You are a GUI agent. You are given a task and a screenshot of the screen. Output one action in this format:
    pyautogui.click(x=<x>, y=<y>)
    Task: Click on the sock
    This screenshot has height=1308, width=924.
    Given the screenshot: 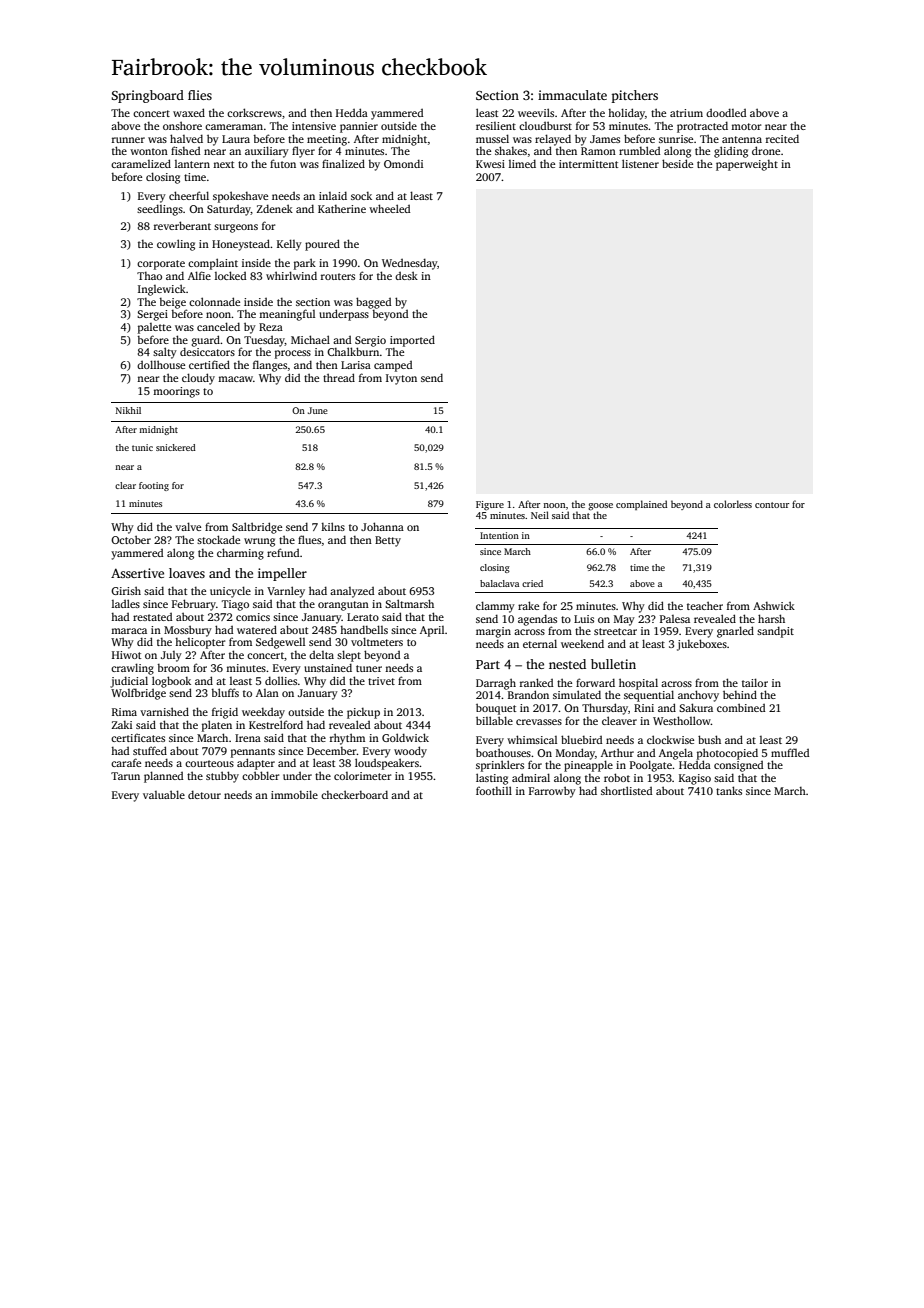 What is the action you would take?
    pyautogui.click(x=361, y=196)
